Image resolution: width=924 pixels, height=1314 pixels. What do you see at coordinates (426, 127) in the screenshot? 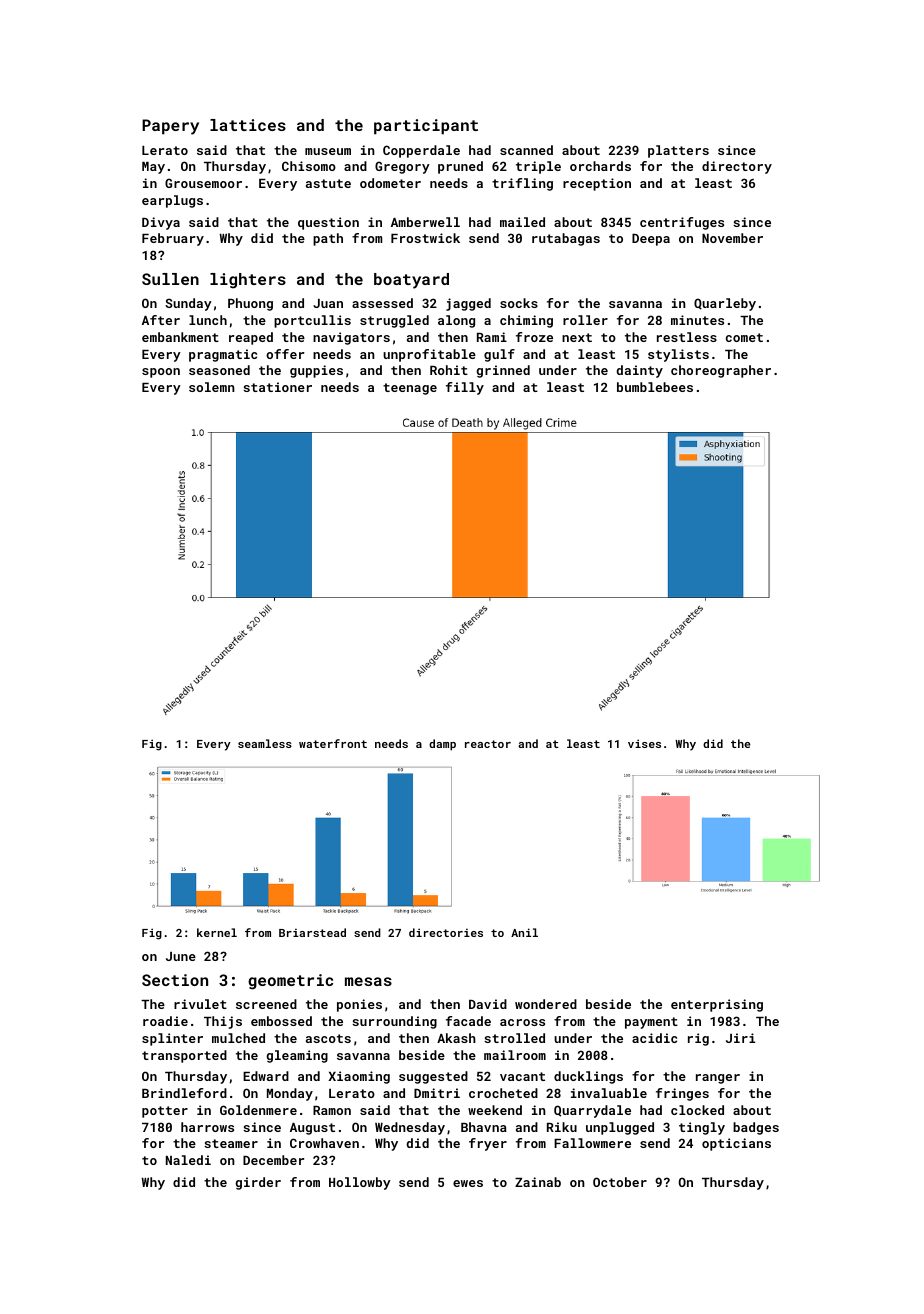
I see `participant` at bounding box center [426, 127].
